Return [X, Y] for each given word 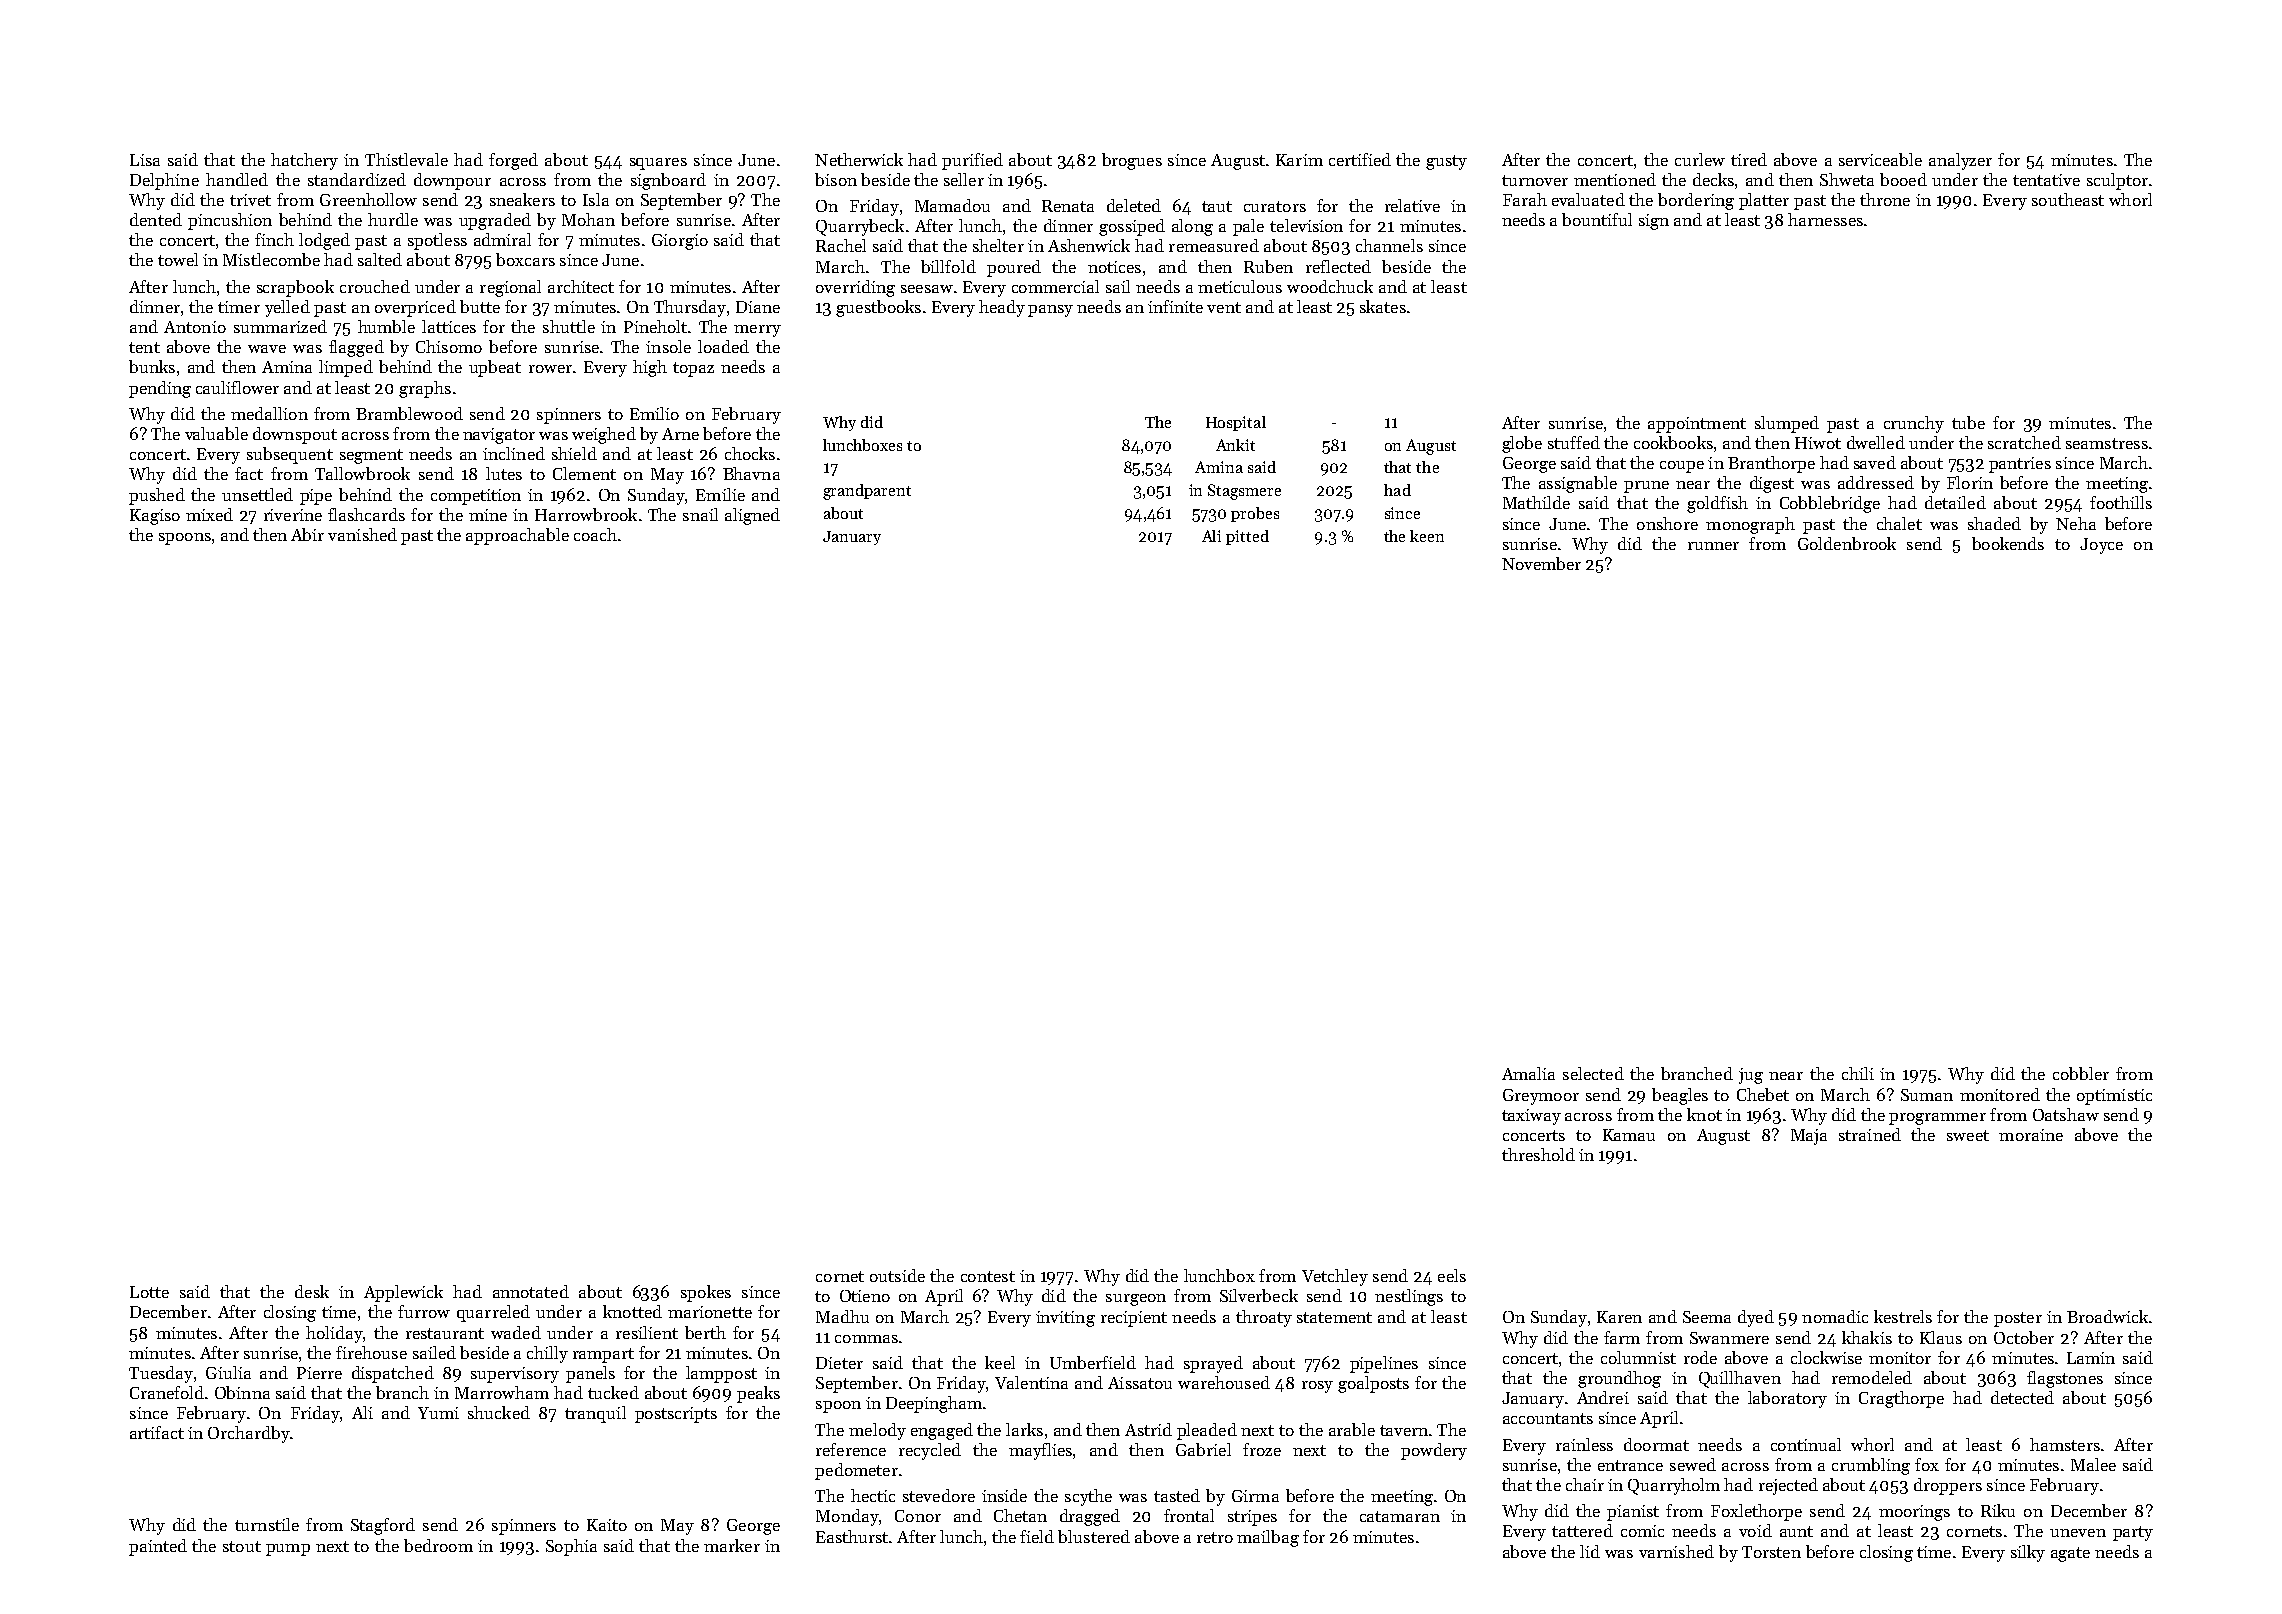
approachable [517, 536]
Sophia [571, 1547]
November [1541, 563]
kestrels [1903, 1316]
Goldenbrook [1847, 543]
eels [1452, 1275]
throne [1885, 199]
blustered [1094, 1536]
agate [2070, 1554]
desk [312, 1291]
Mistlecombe [271, 259]
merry [757, 331]
